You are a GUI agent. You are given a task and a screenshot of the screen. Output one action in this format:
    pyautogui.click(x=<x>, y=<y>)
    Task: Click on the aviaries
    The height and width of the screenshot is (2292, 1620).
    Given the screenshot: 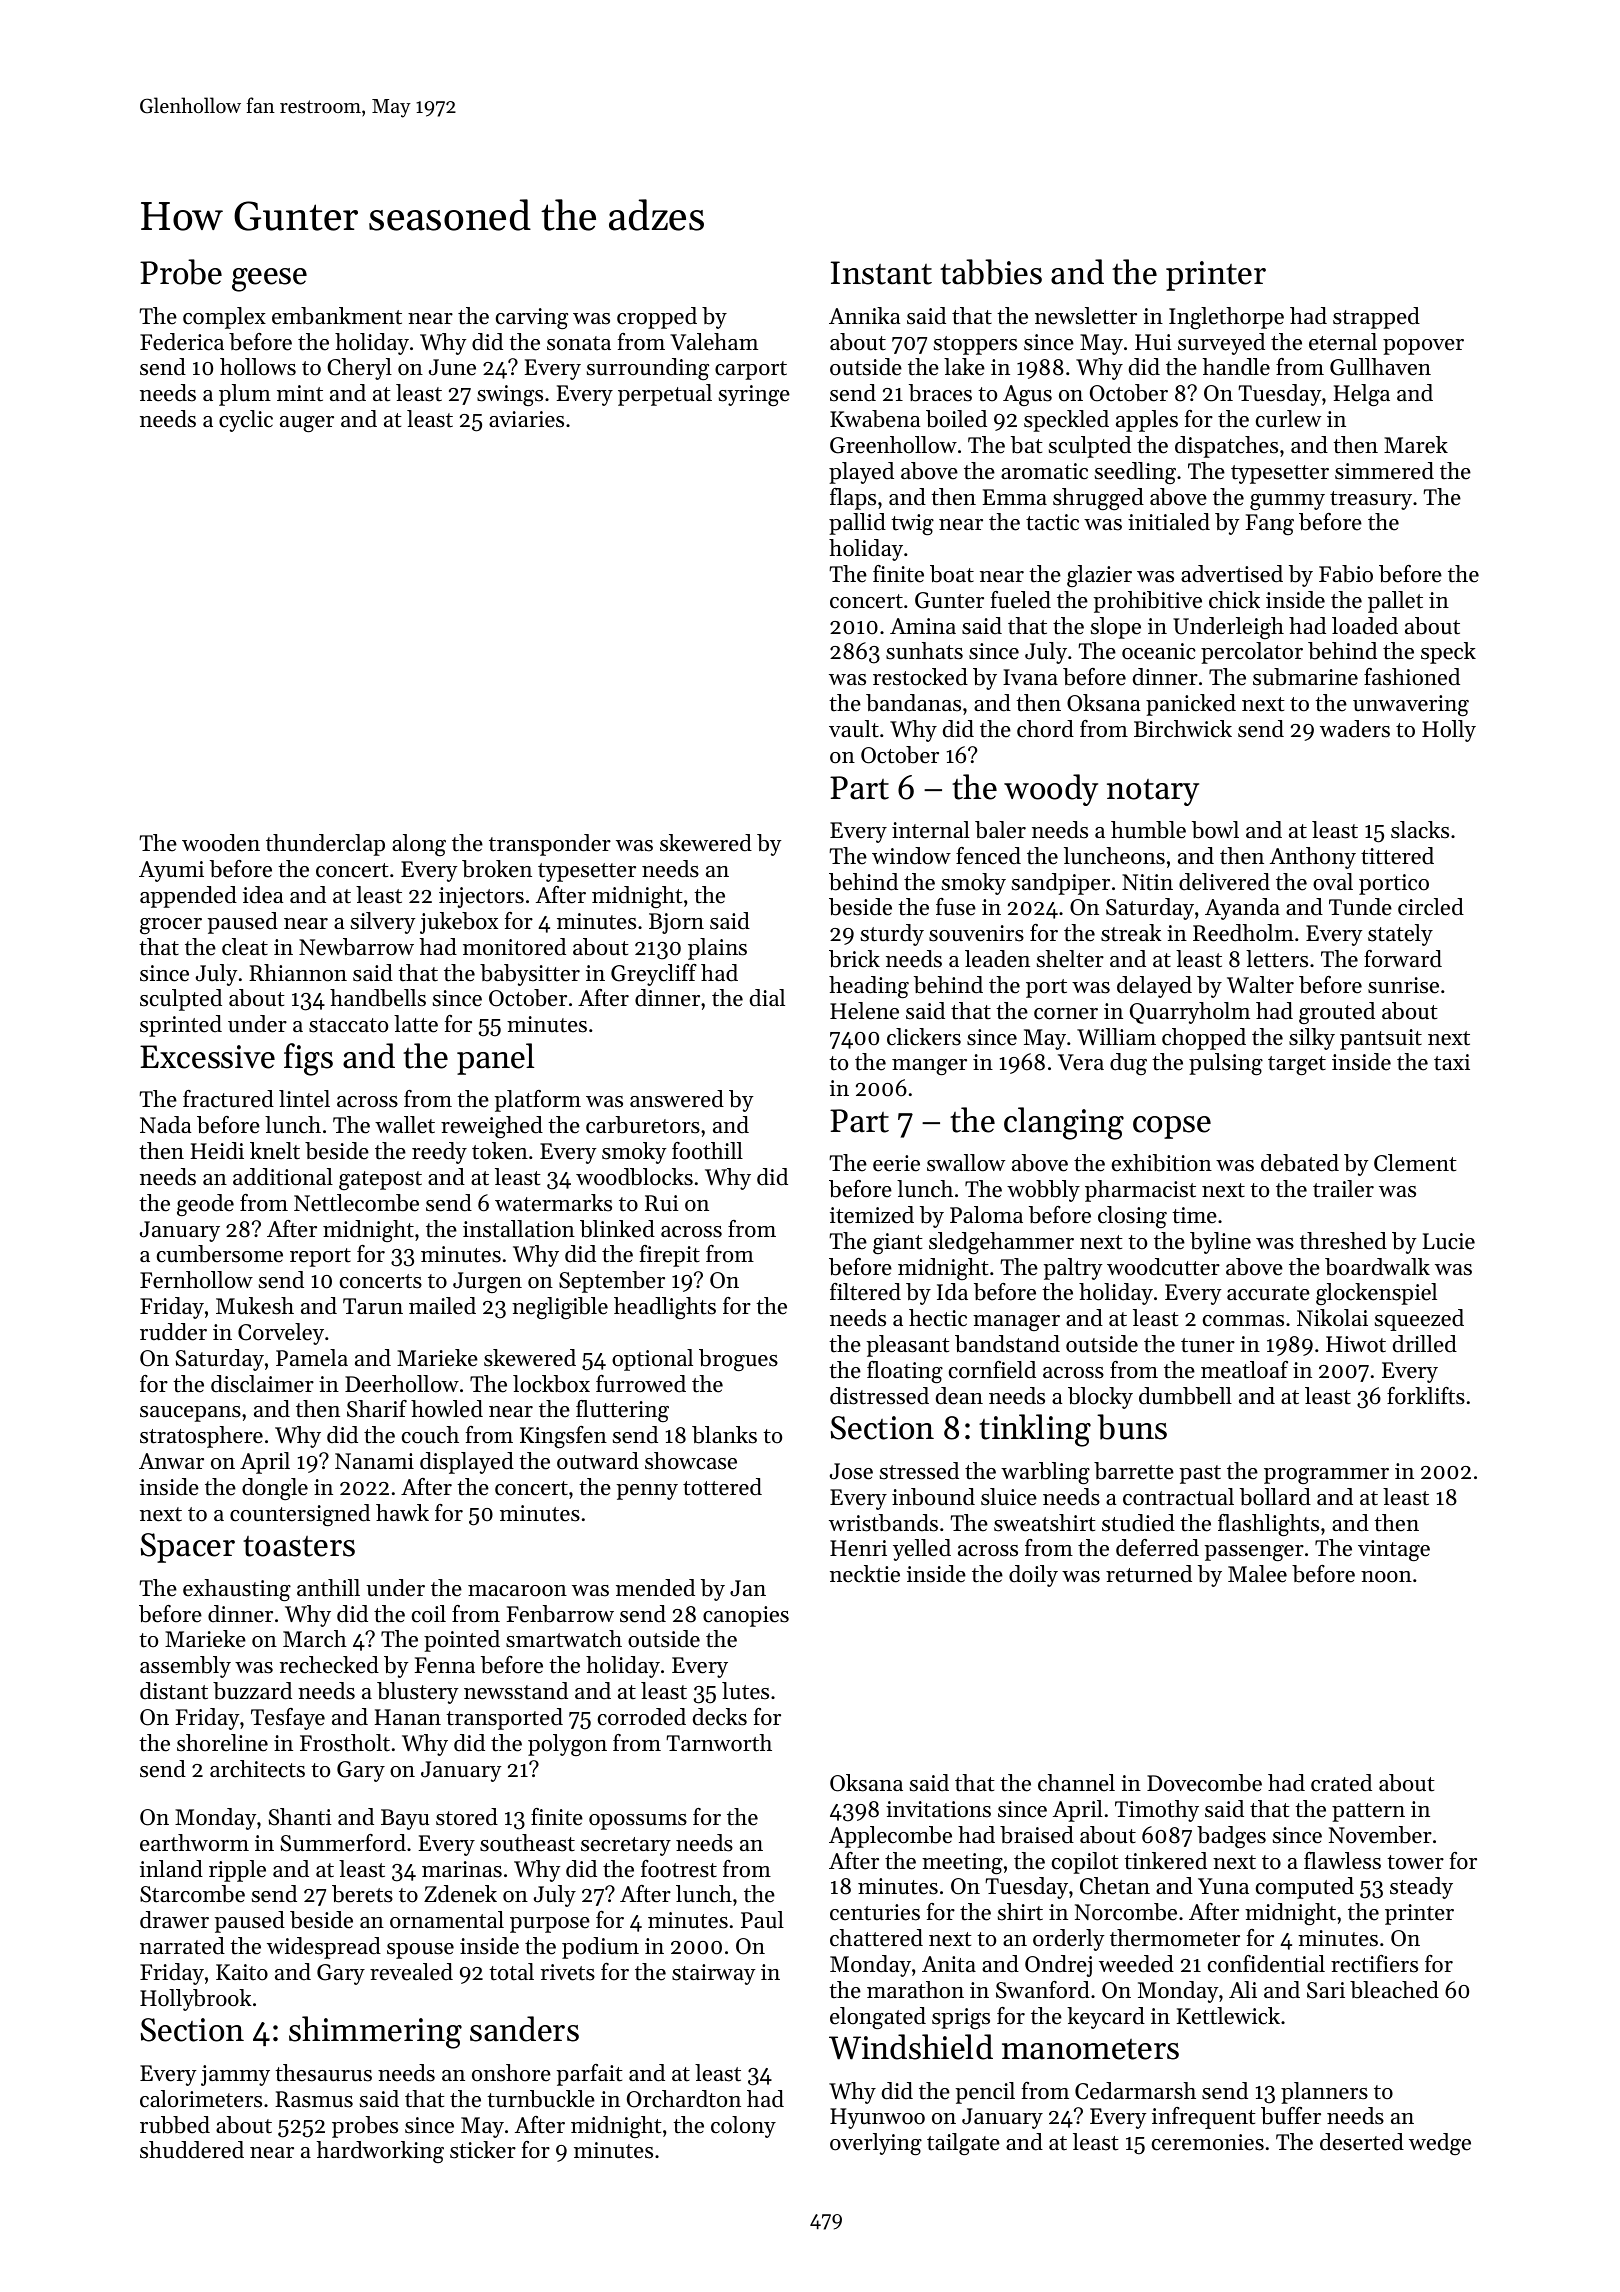 What is the action you would take?
    pyautogui.click(x=526, y=419)
